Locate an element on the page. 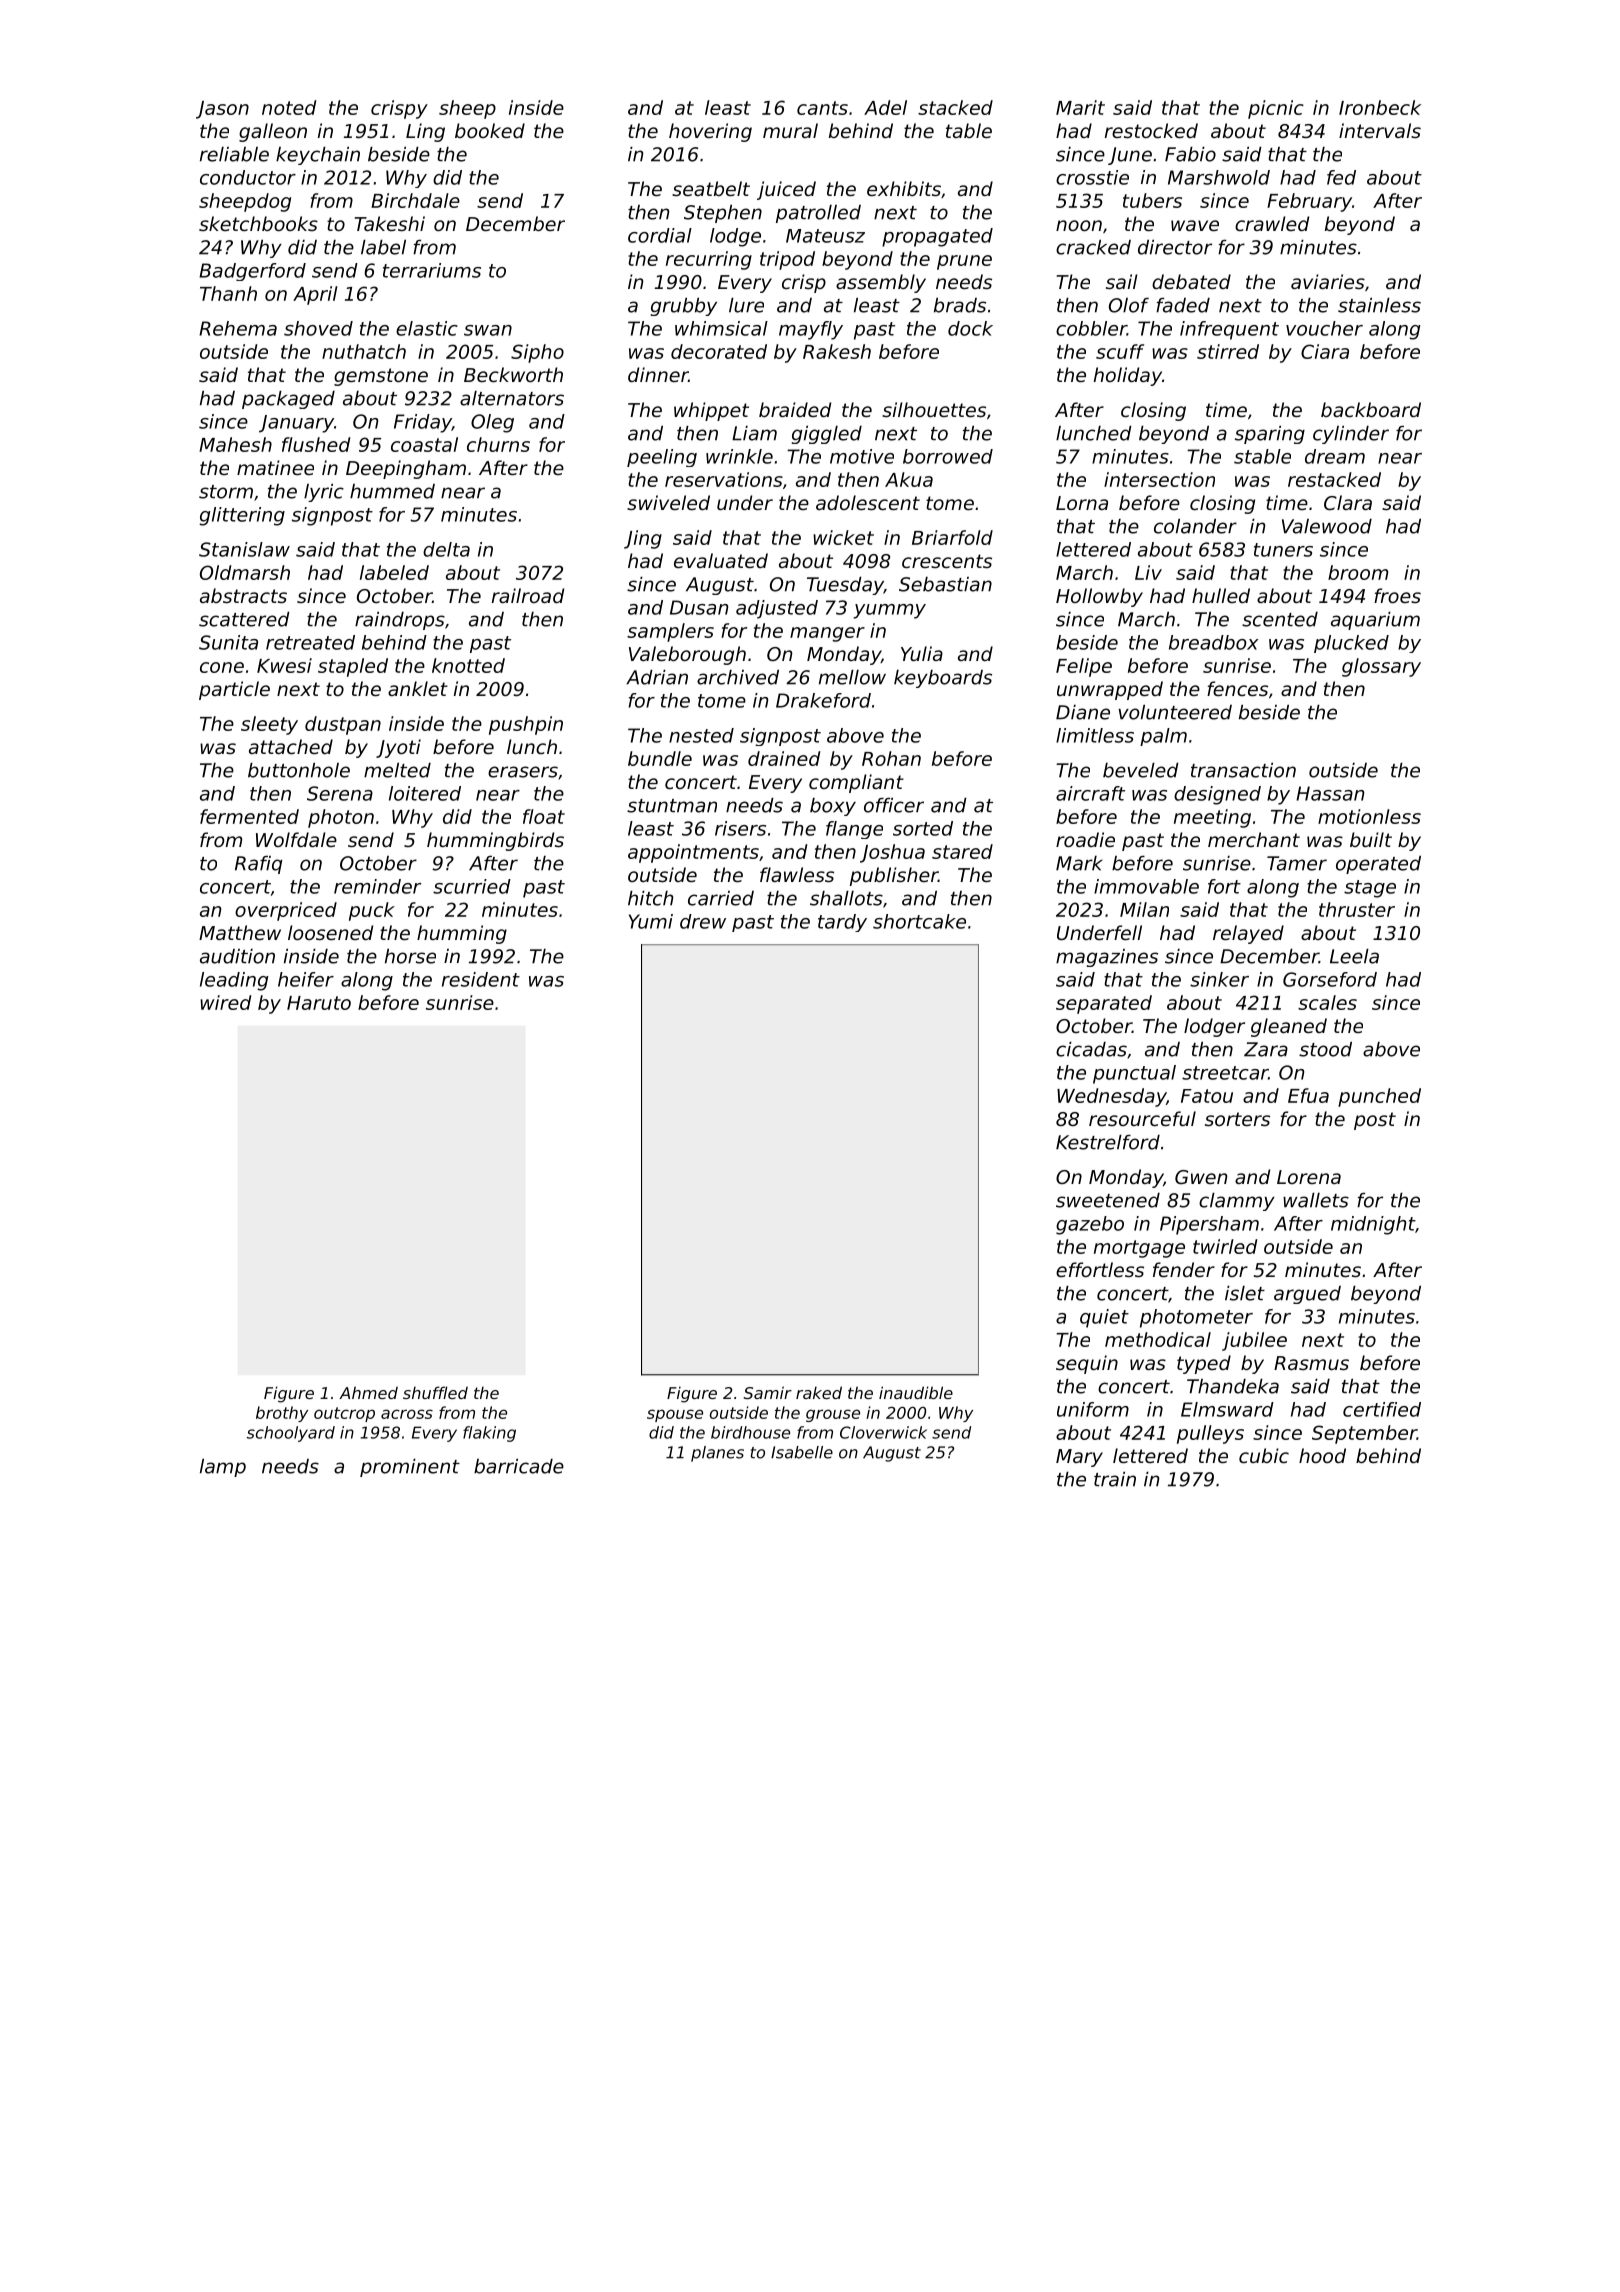 Image resolution: width=1620 pixels, height=2292 pixels. wired is located at coordinates (226, 1002).
